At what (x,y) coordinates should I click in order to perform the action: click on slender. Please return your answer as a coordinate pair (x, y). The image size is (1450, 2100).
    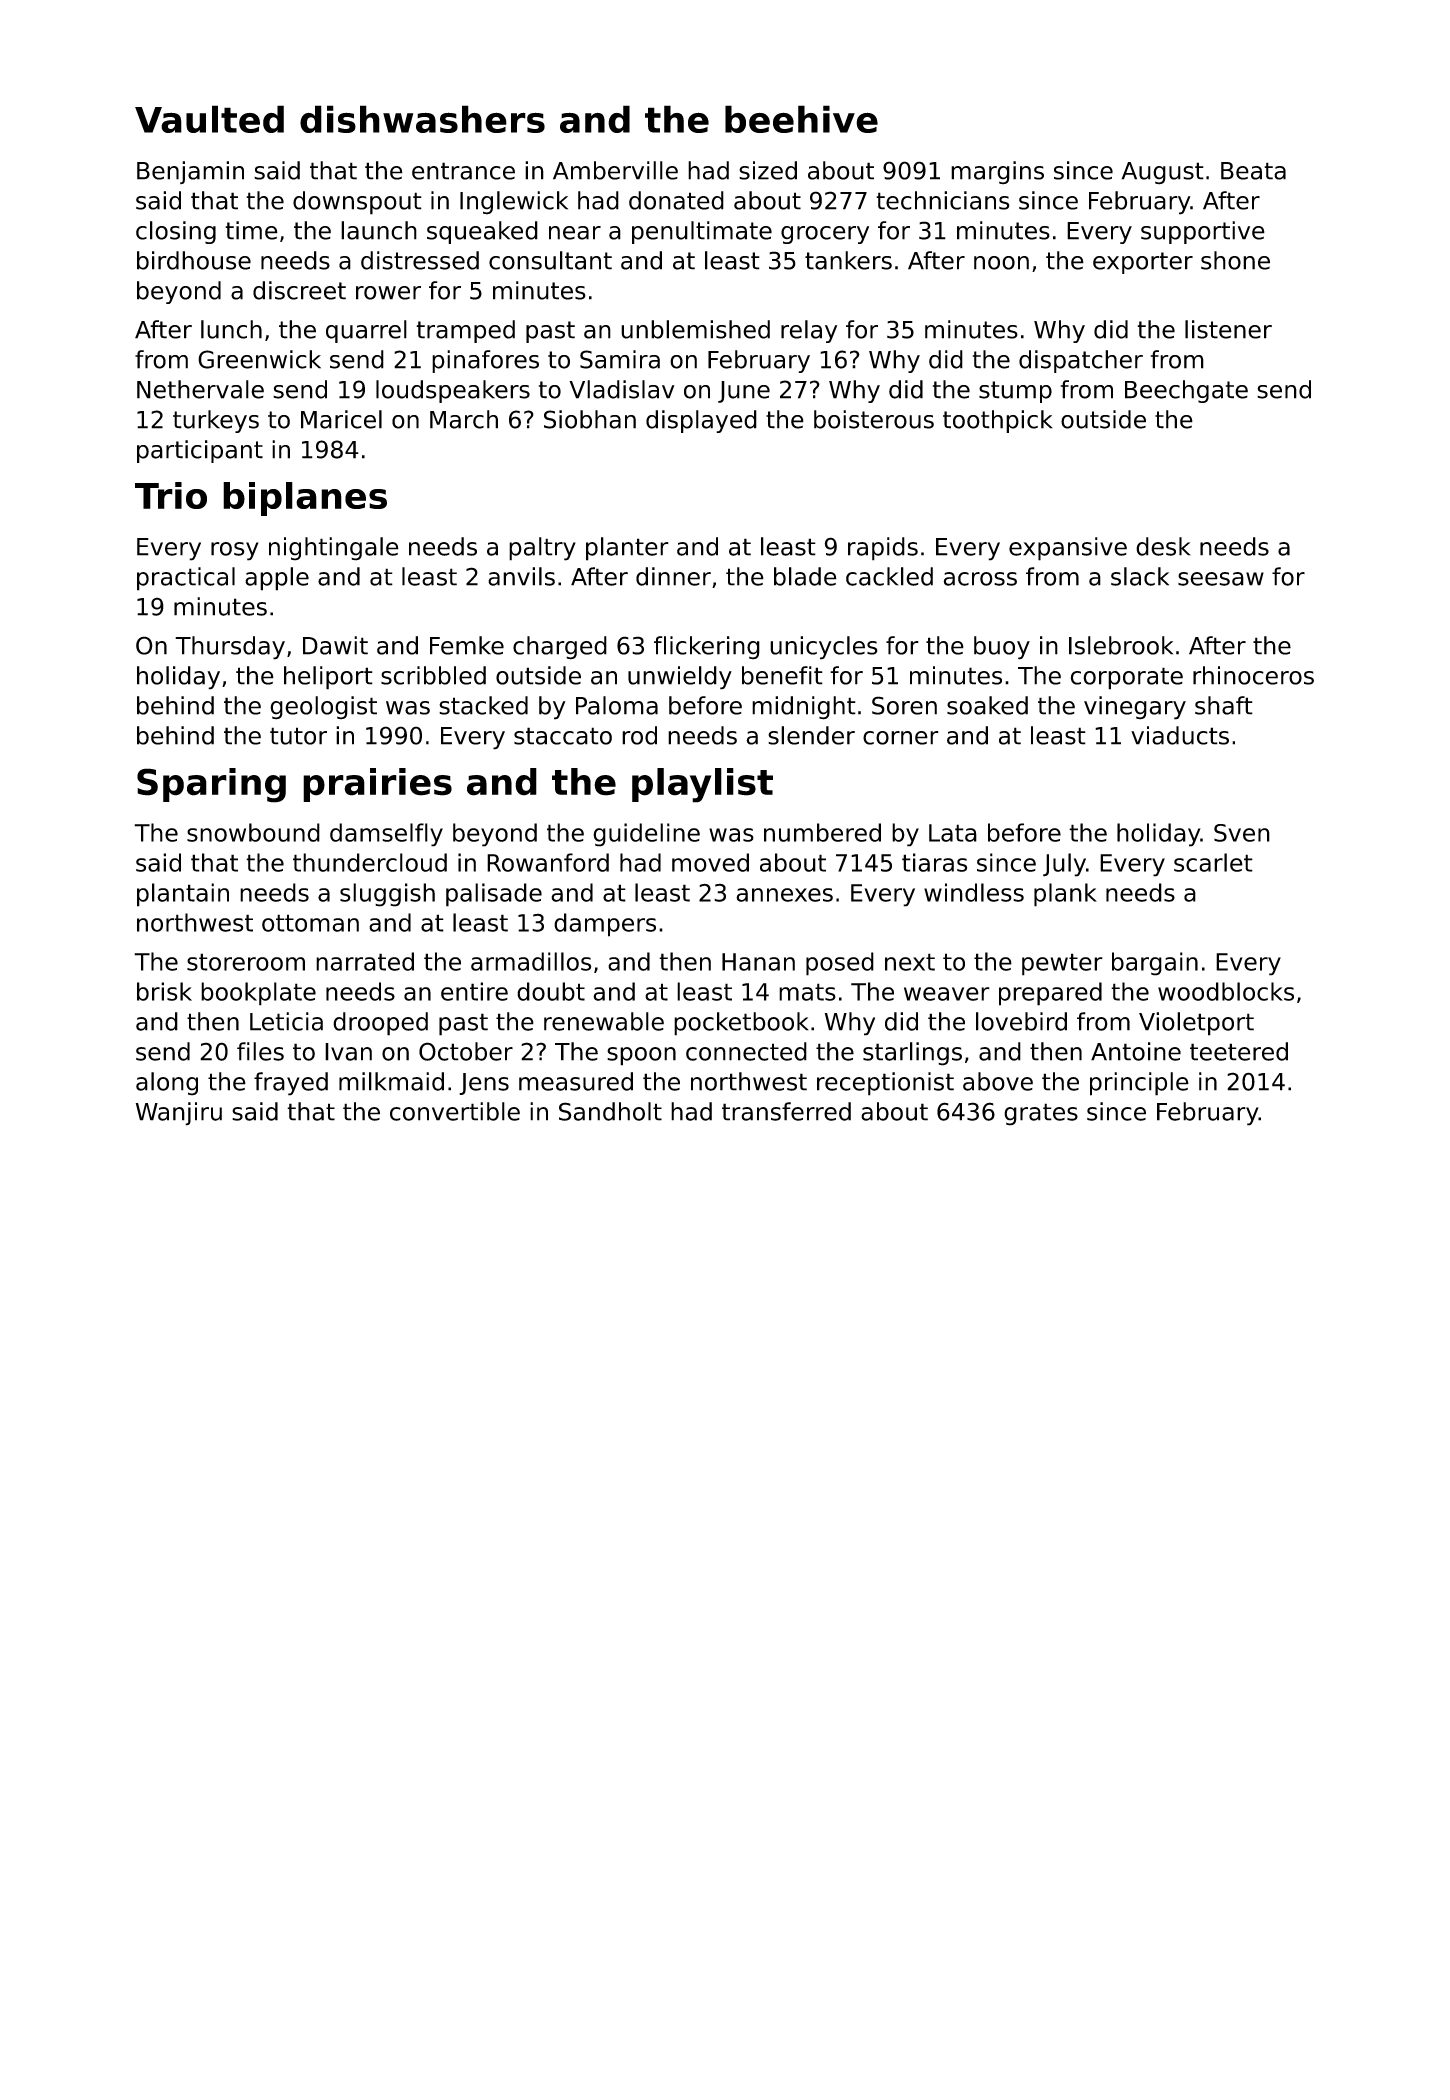
    Looking at the image, I should click on (811, 735).
